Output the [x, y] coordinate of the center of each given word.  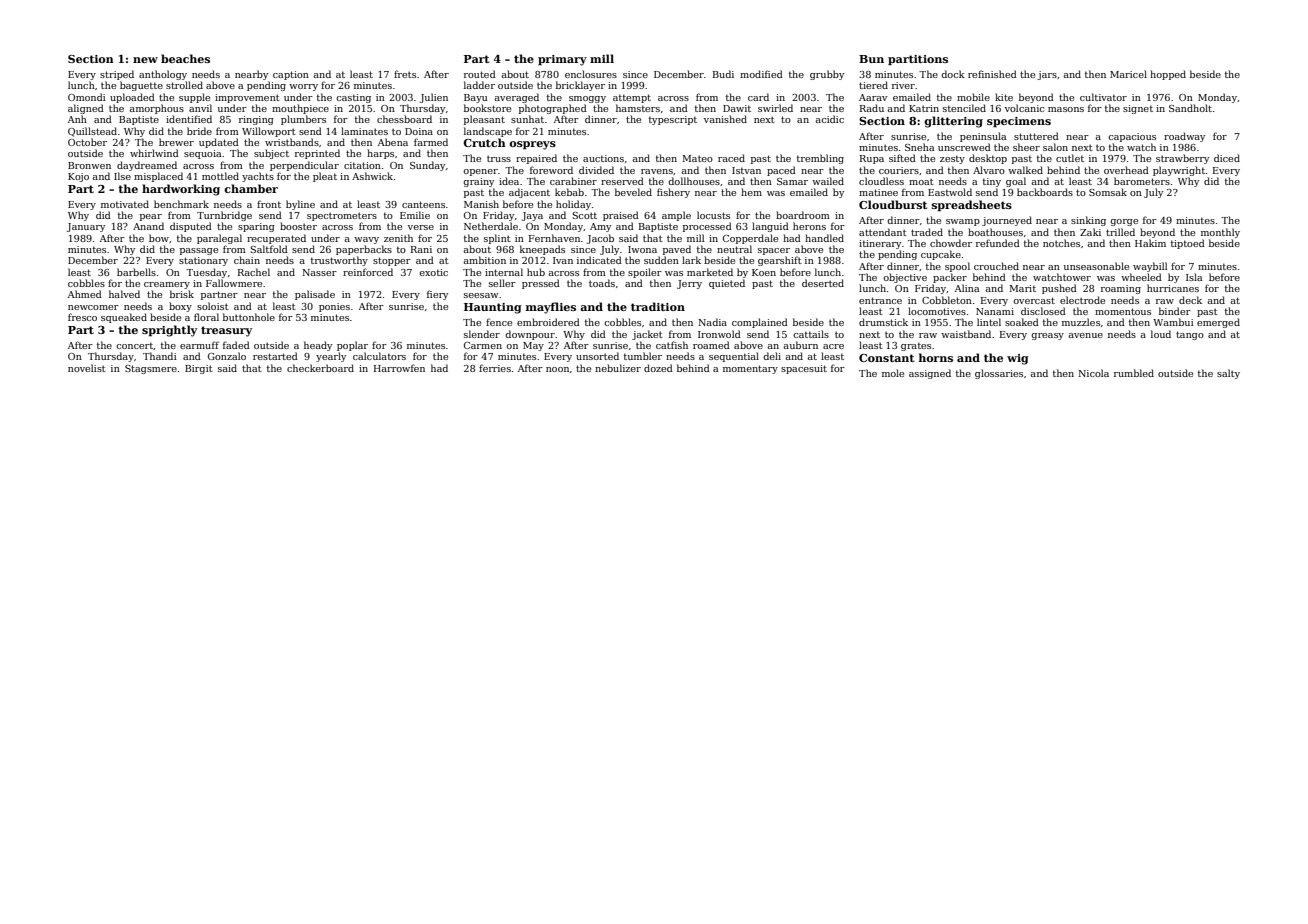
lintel [989, 322]
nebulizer [618, 368]
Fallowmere [234, 283]
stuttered [1036, 136]
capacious [1132, 137]
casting [353, 98]
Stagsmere [151, 369]
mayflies [551, 308]
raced [731, 158]
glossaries [999, 374]
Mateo [698, 158]
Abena [393, 142]
